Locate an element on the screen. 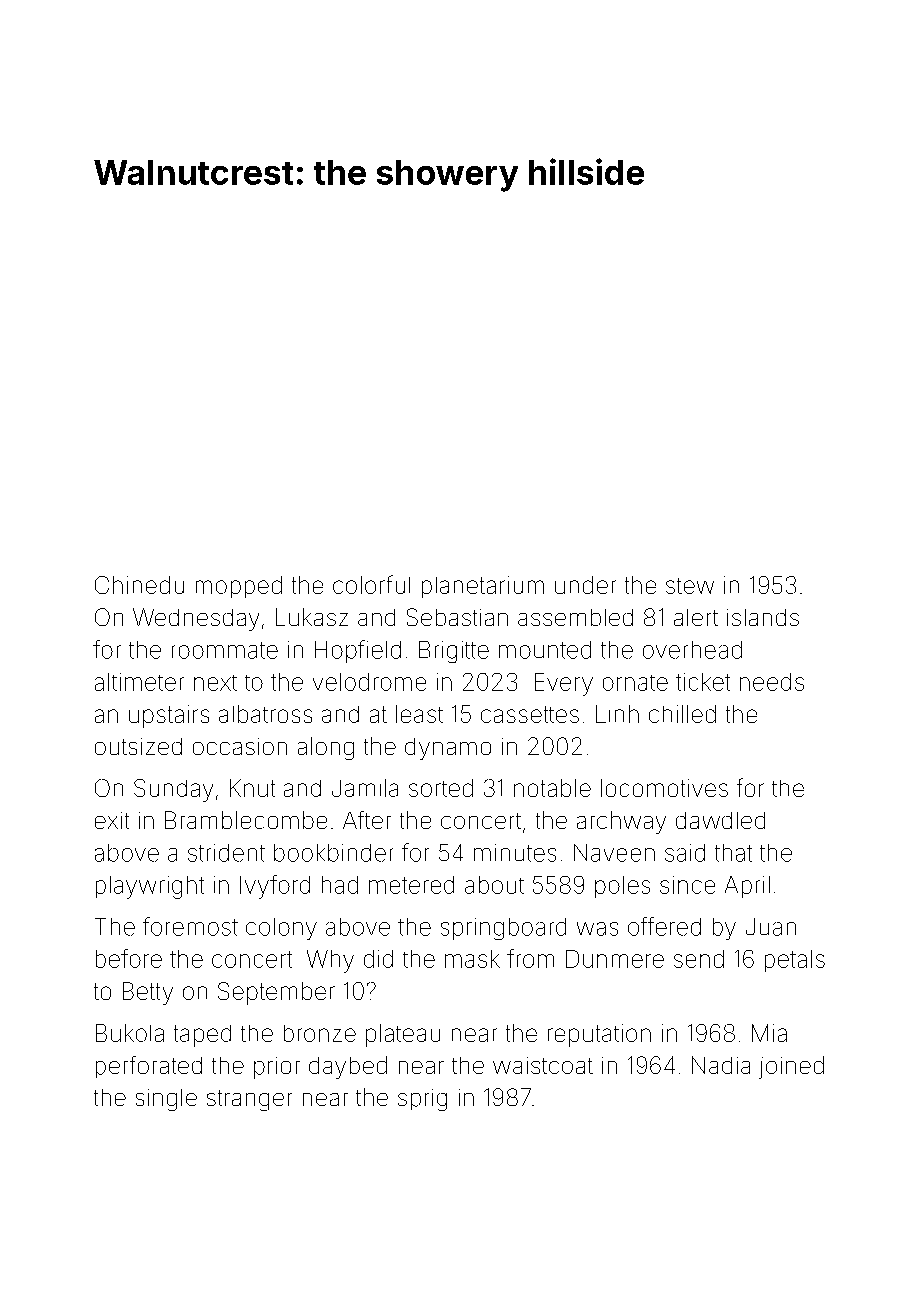 Image resolution: width=924 pixels, height=1311 pixels. Juan is located at coordinates (771, 927).
